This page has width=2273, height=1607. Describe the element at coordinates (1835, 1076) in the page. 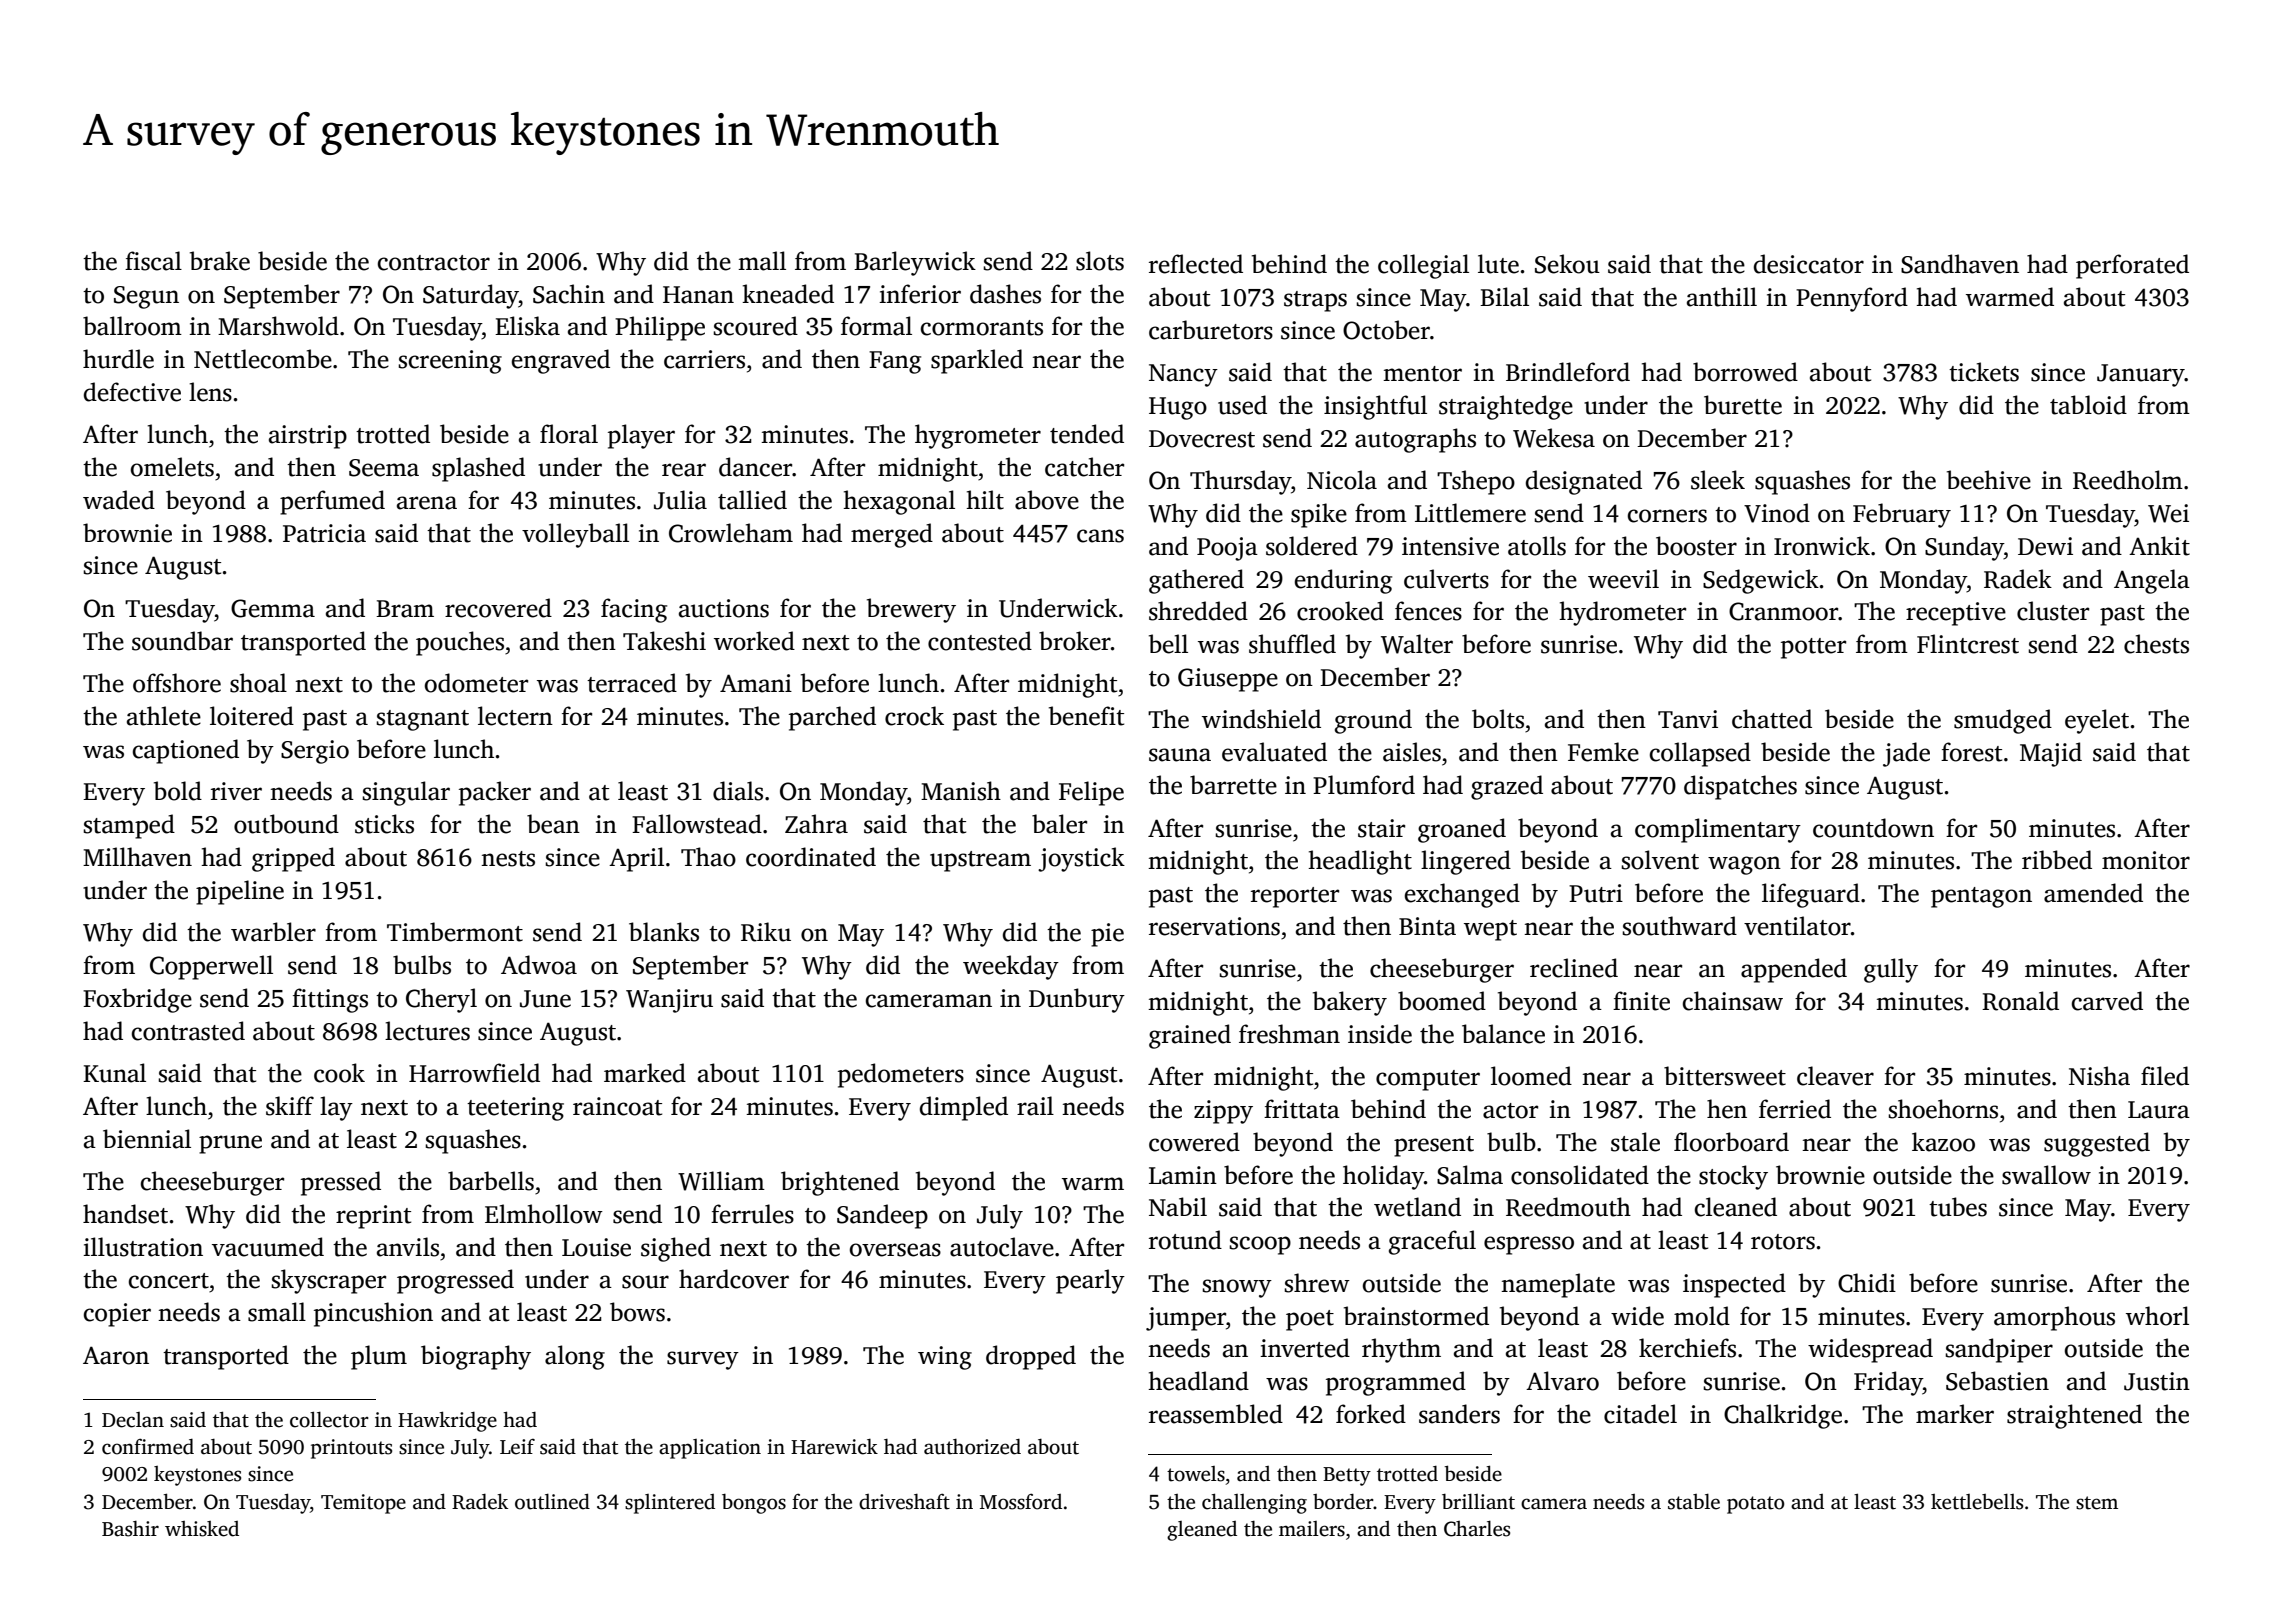

I see `cleaver` at that location.
